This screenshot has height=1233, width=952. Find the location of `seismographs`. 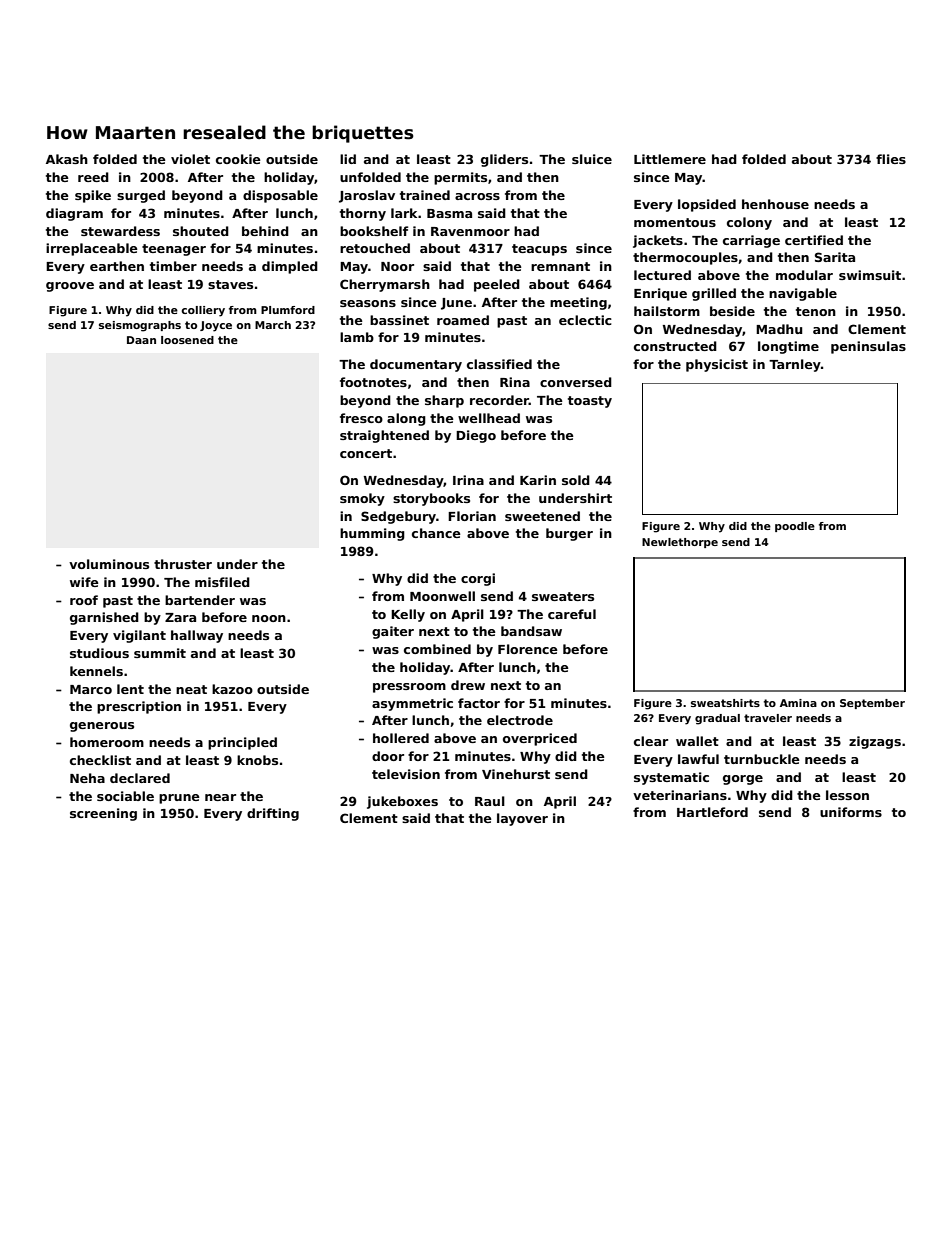

seismographs is located at coordinates (140, 326).
